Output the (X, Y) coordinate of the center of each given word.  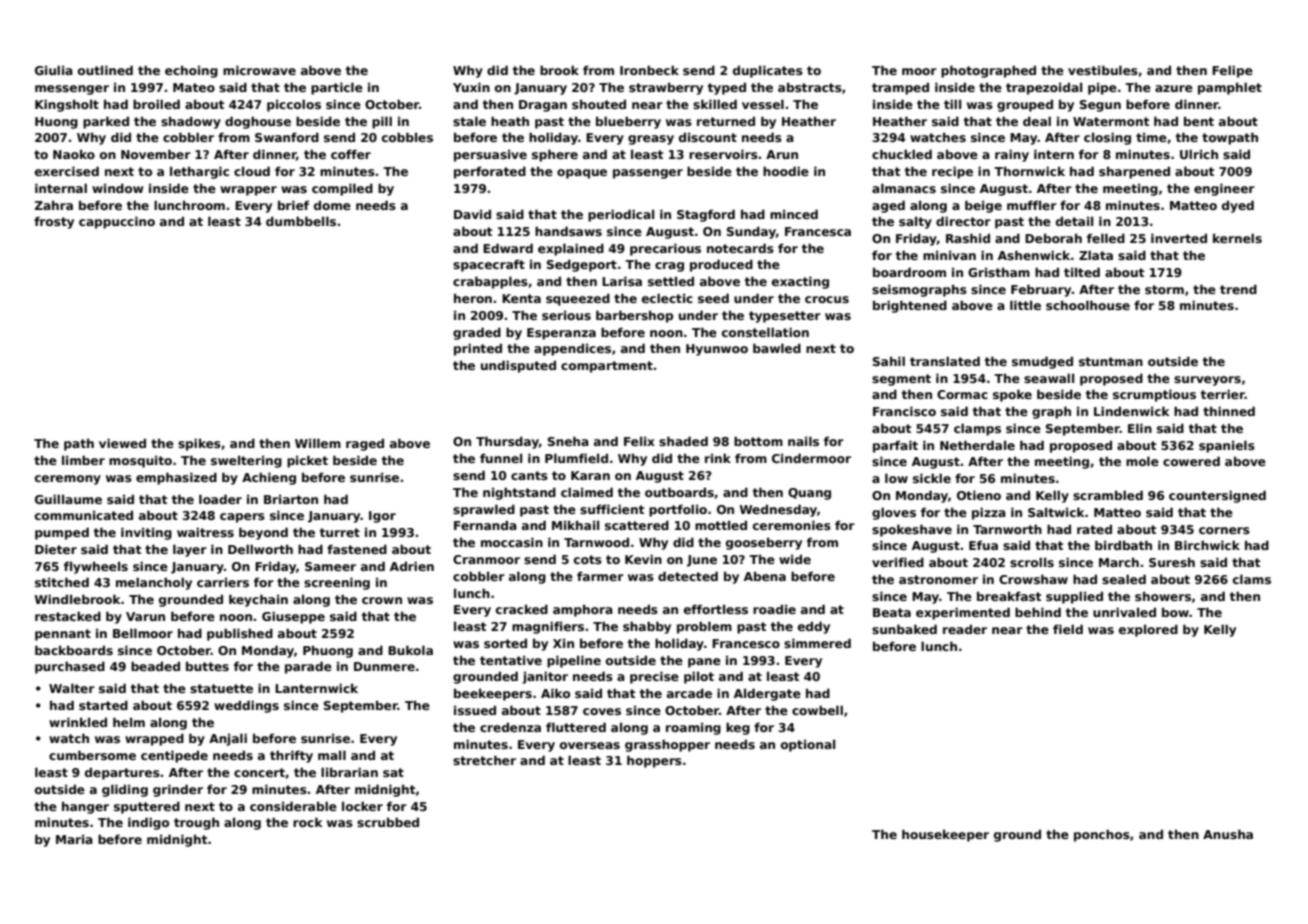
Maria (74, 839)
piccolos (294, 105)
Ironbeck (649, 70)
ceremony (68, 480)
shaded (683, 441)
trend (1238, 289)
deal (1037, 121)
